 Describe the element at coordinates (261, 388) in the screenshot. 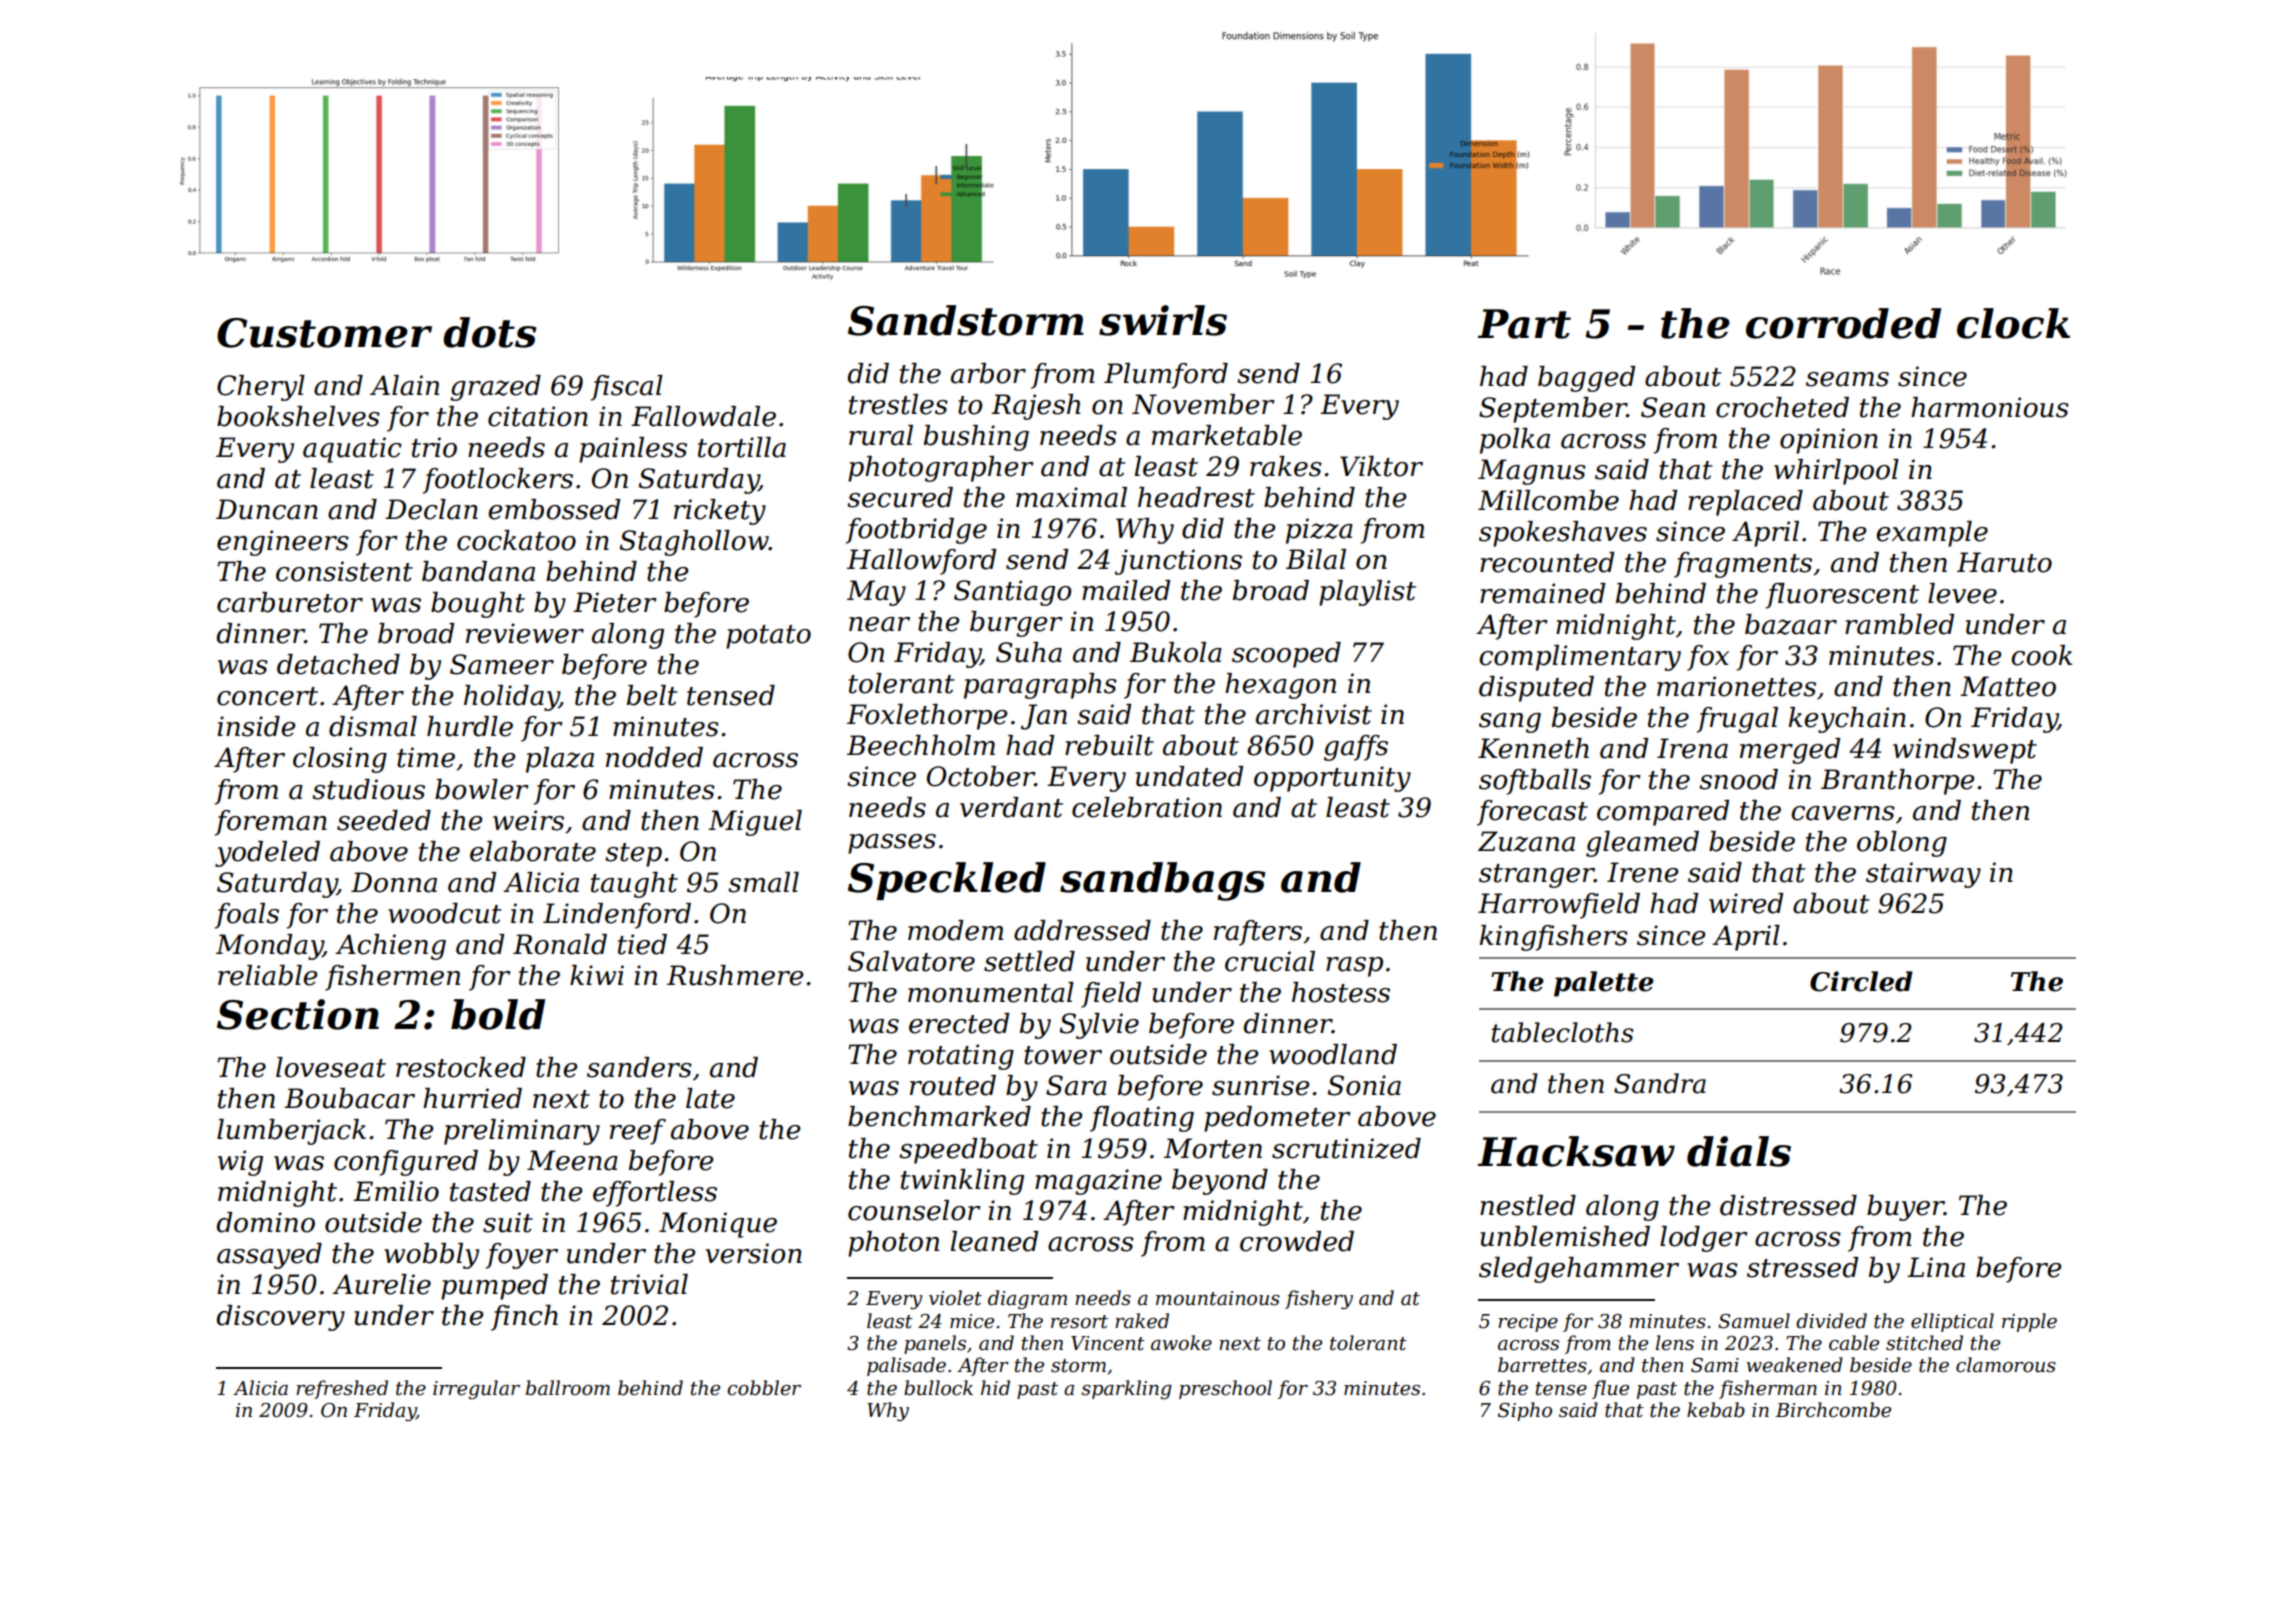

I see `Cheryl` at that location.
